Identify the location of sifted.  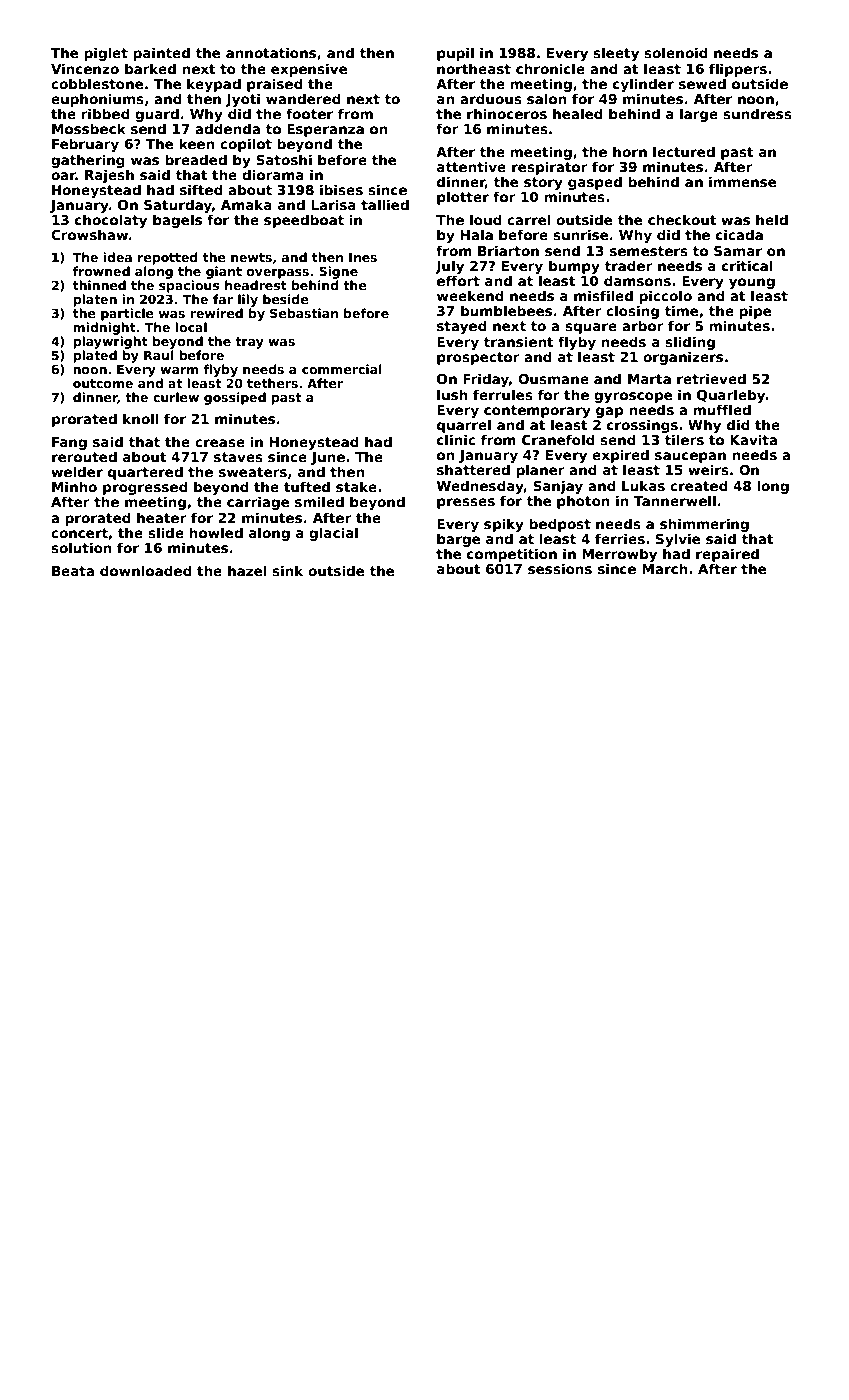
(201, 189).
